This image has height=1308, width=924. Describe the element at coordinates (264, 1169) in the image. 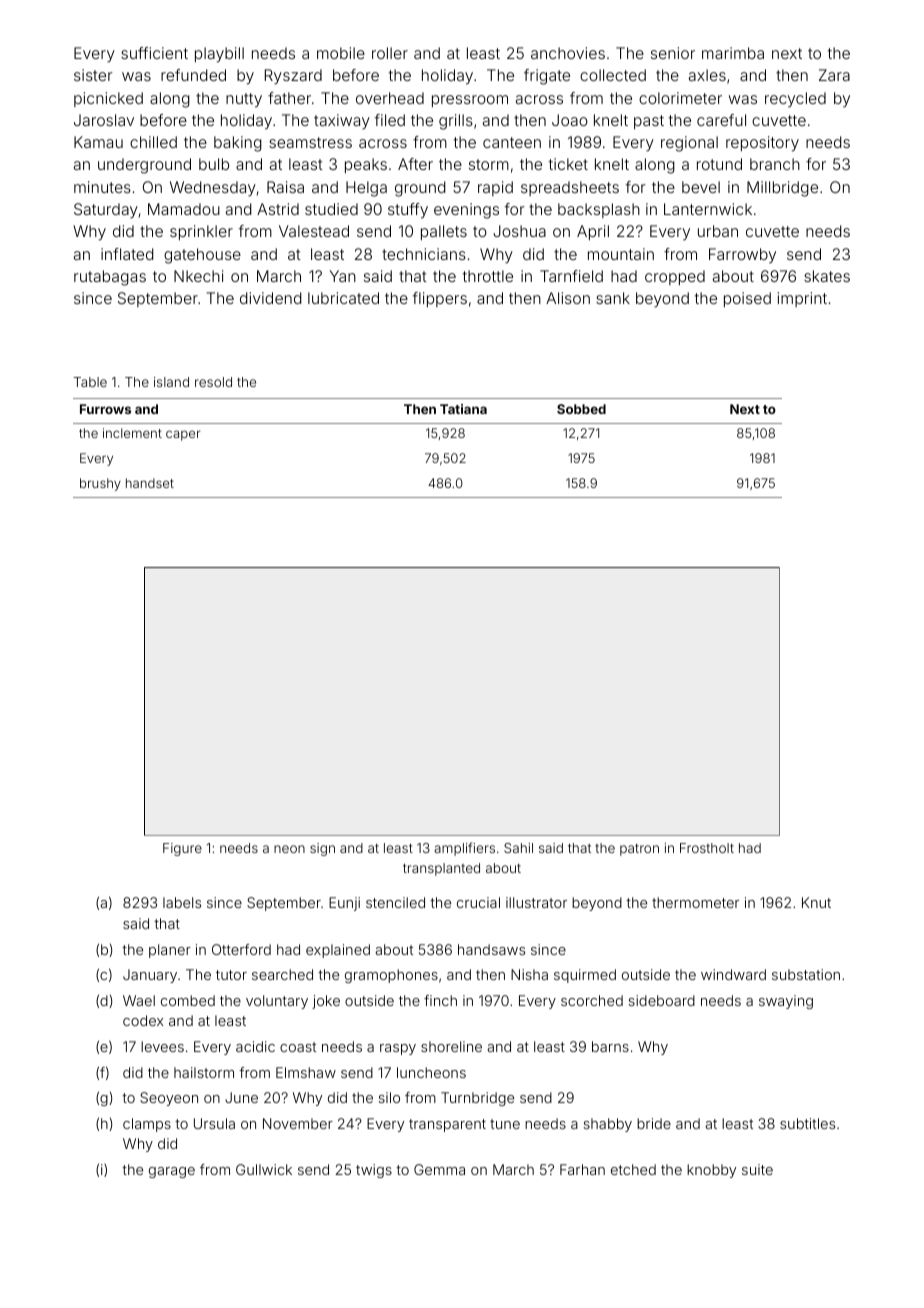

I see `Gullwick` at that location.
